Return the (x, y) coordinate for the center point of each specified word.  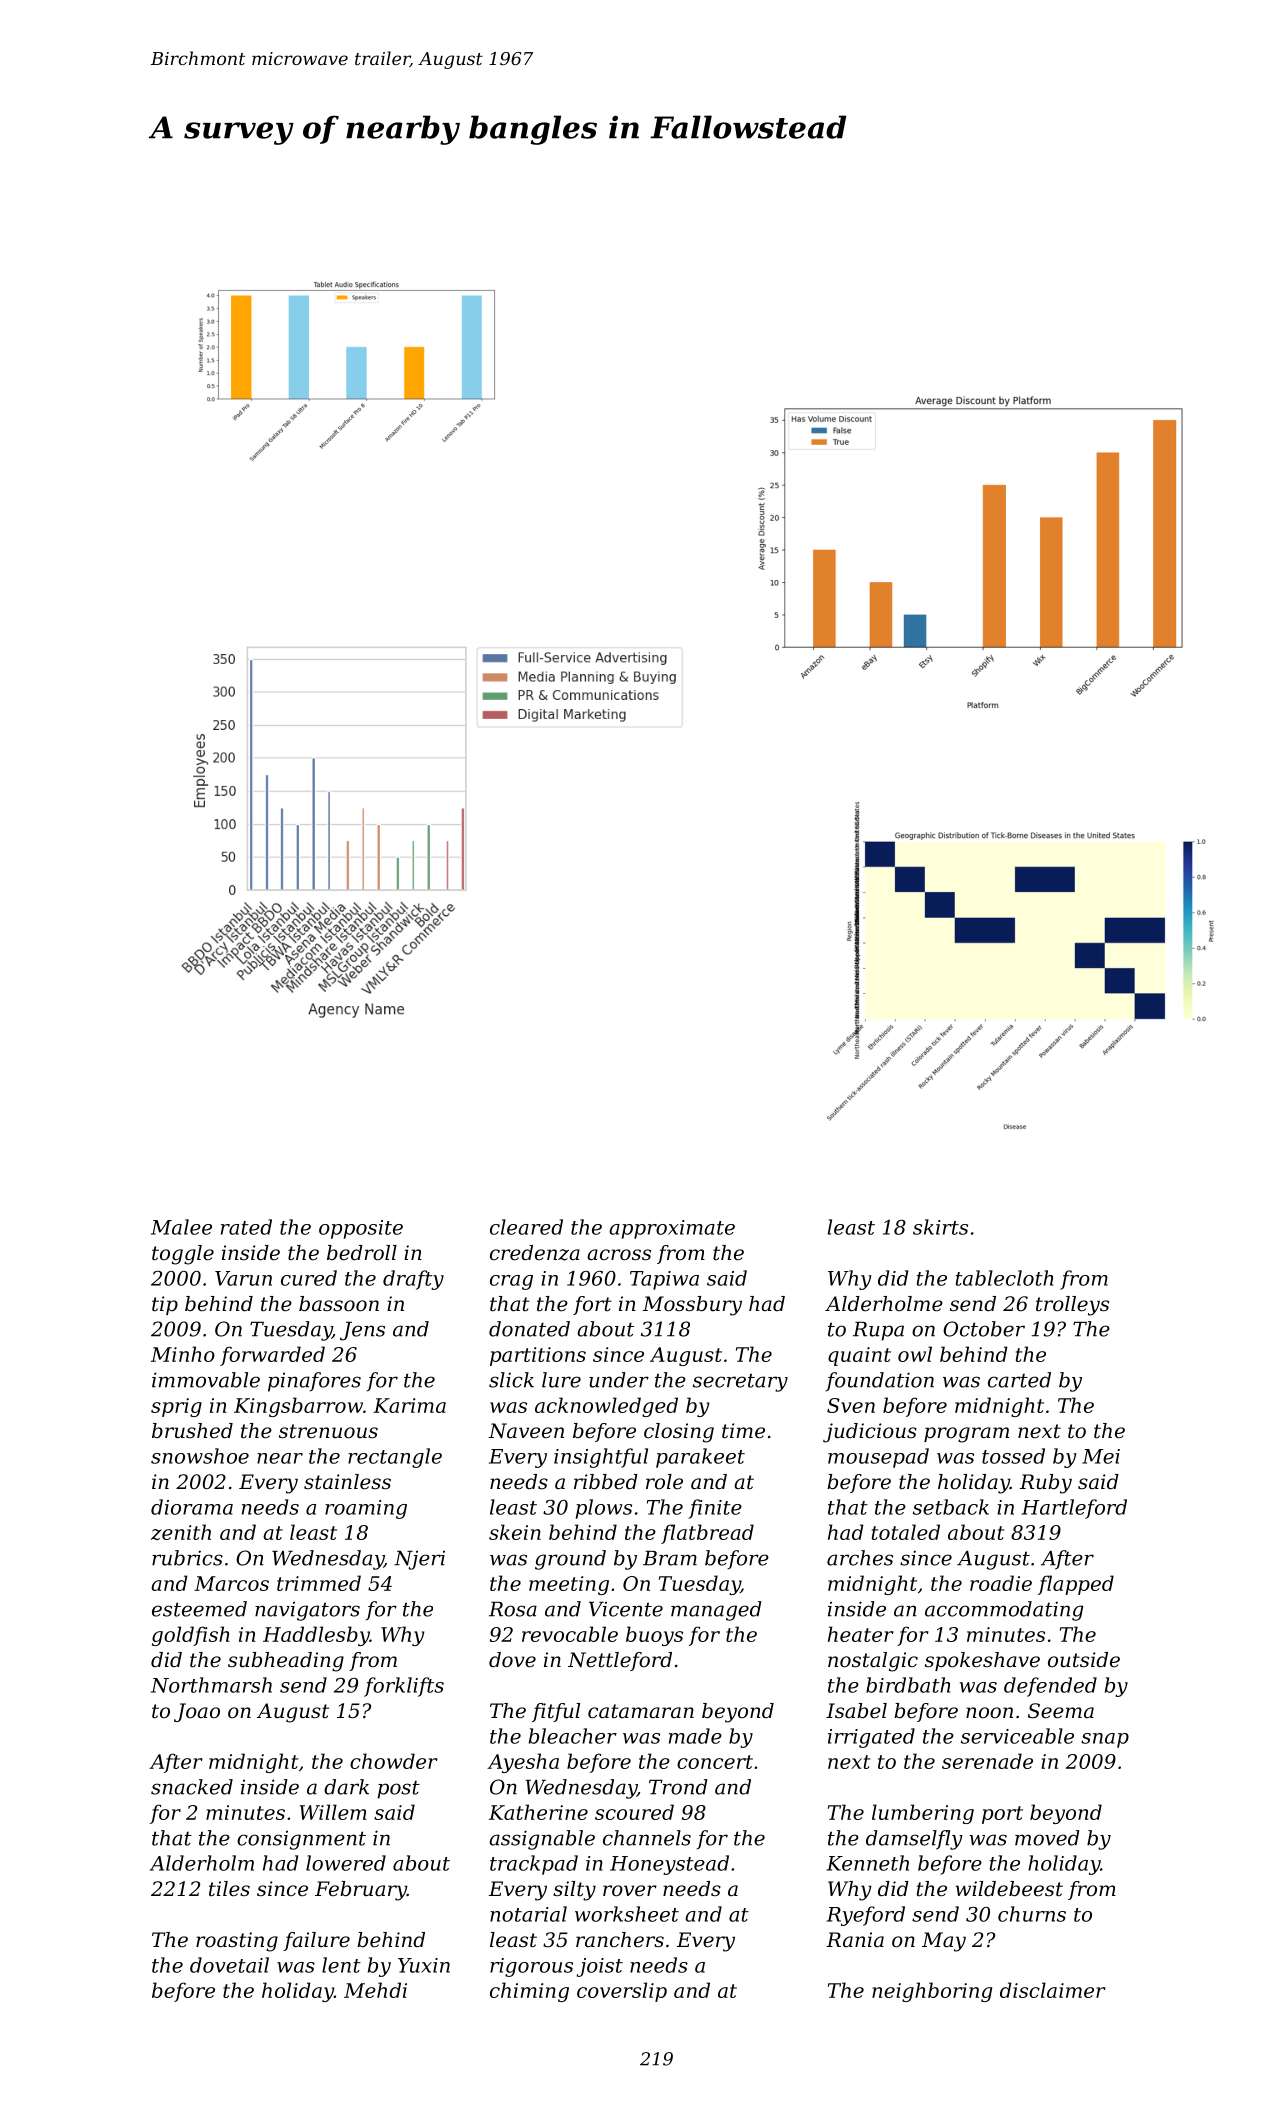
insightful (601, 1458)
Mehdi (375, 1990)
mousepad (878, 1458)
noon (989, 1713)
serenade (987, 1761)
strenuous (328, 1431)
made (695, 1736)
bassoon (339, 1304)
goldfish (191, 1636)
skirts (940, 1227)
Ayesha (523, 1763)
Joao (197, 1712)
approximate (672, 1229)
